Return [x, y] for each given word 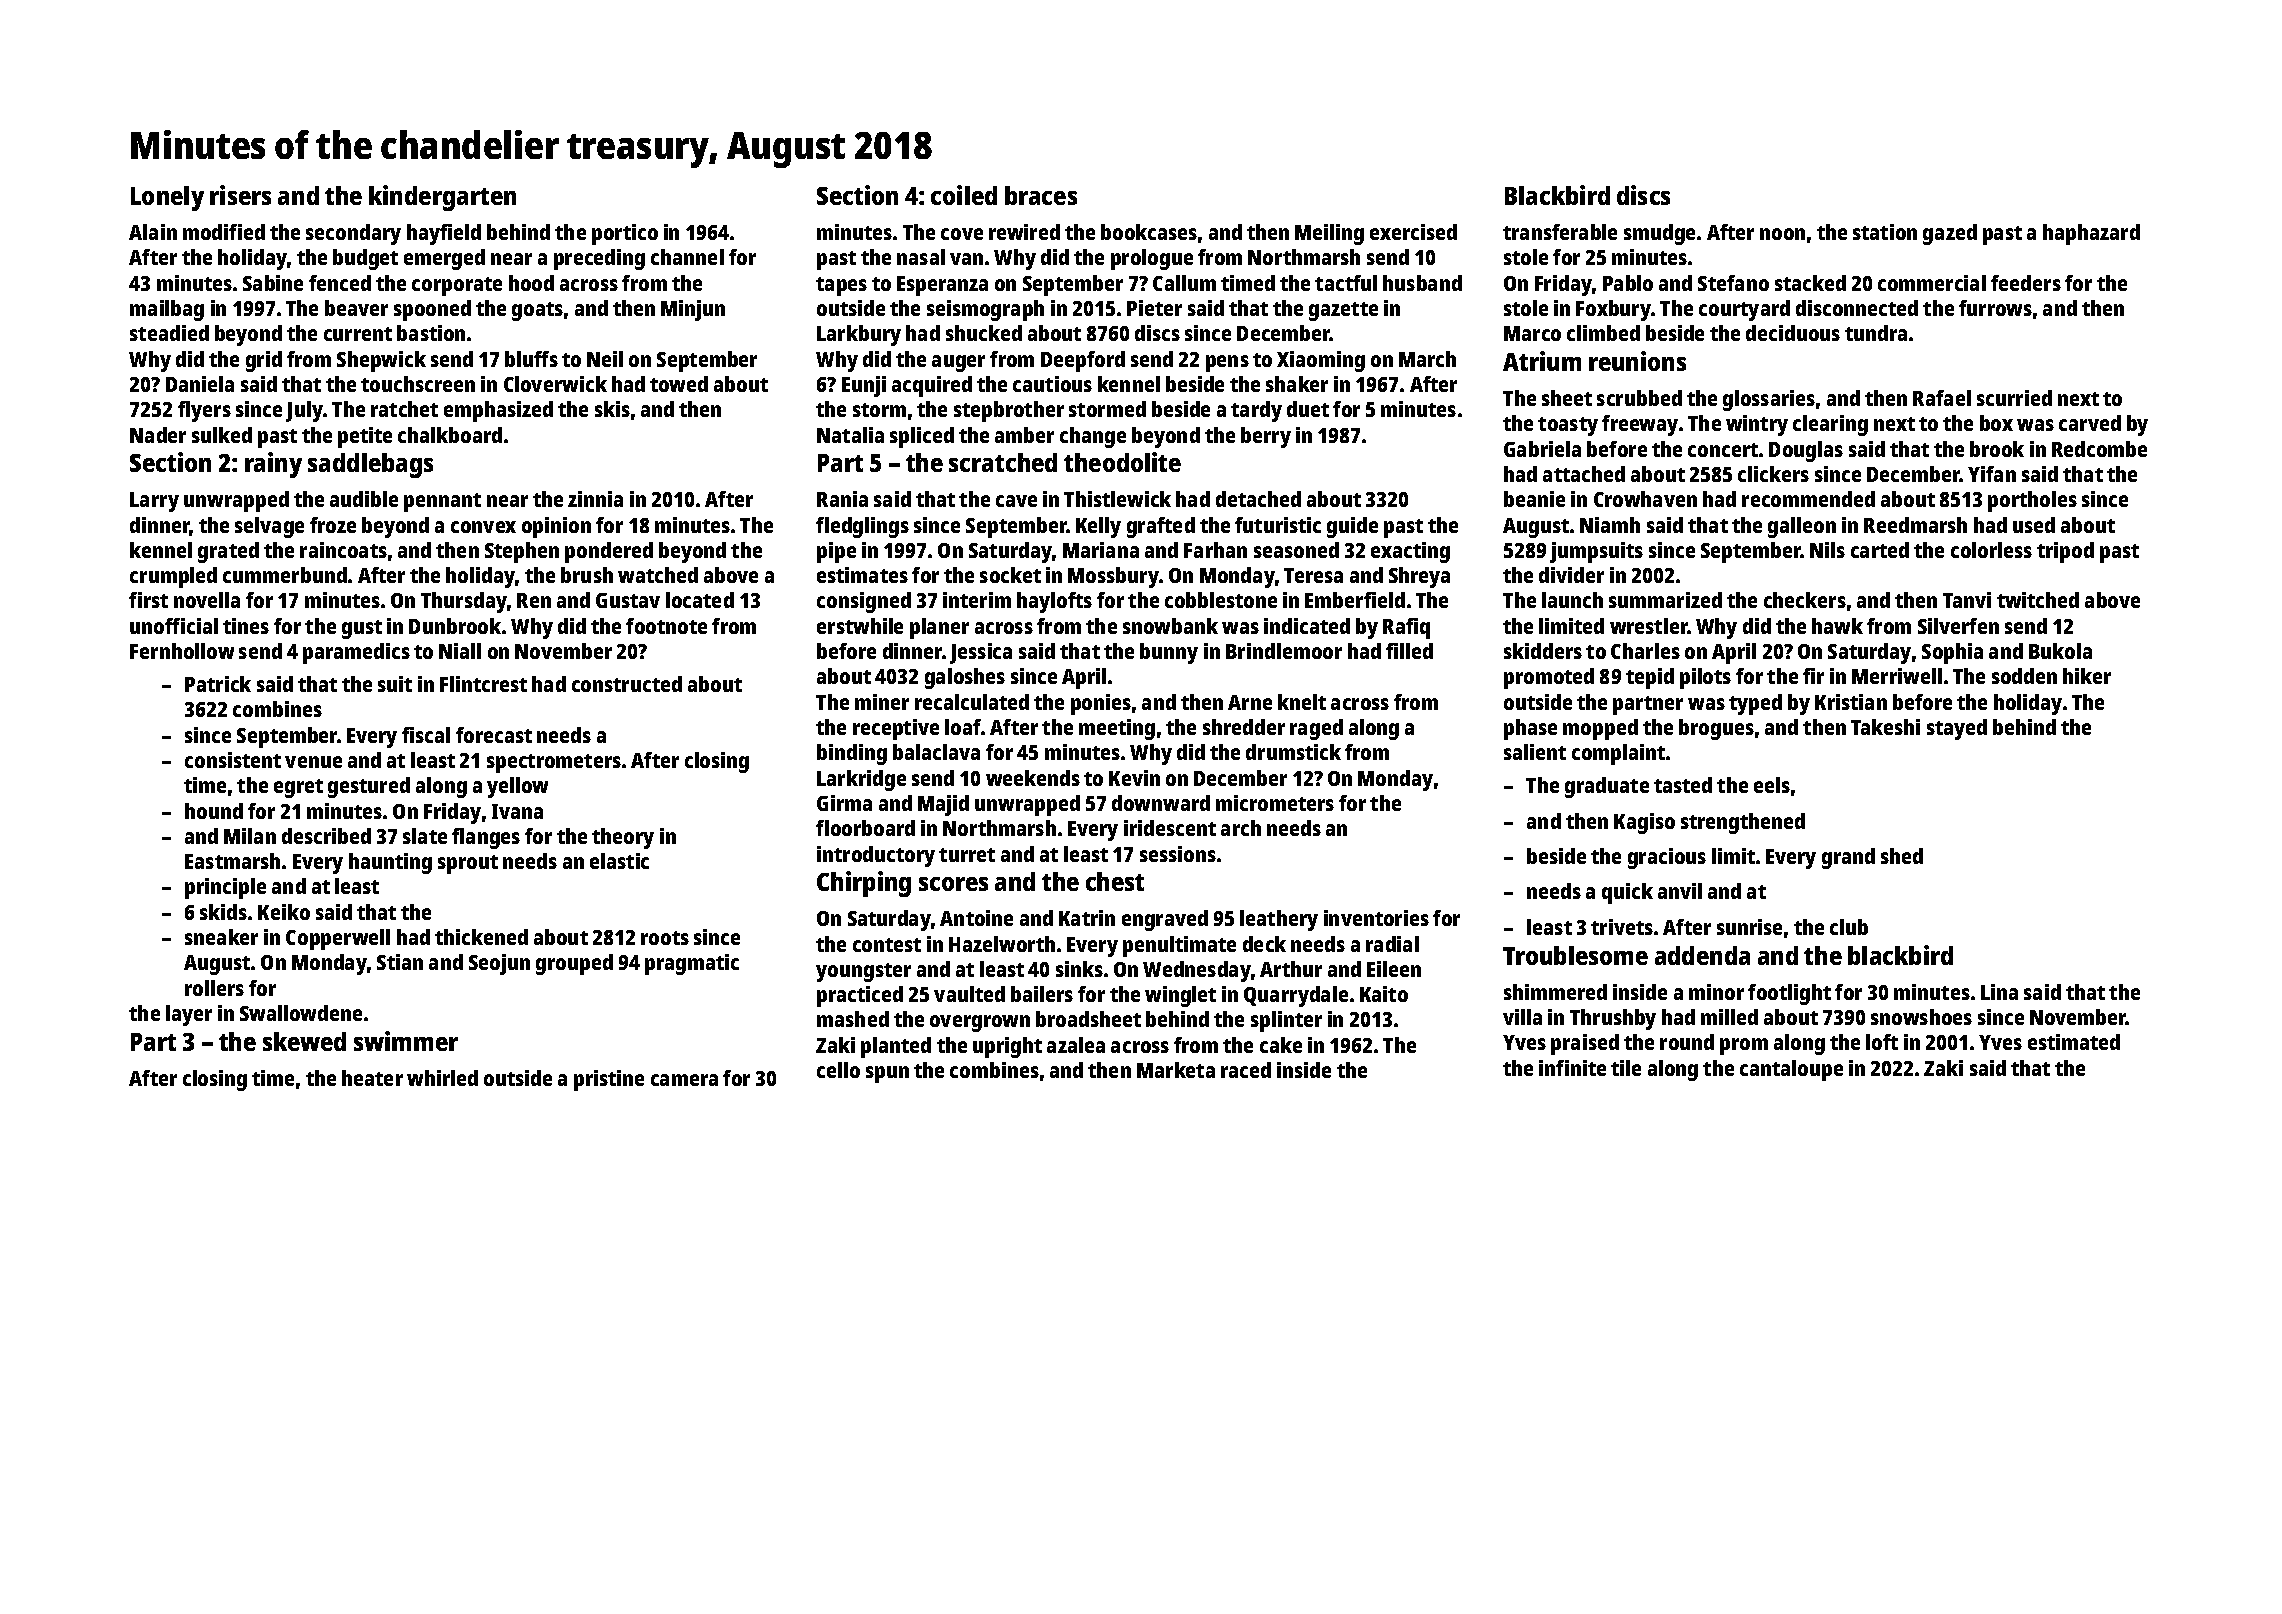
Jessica [981, 653]
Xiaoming [1321, 361]
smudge [1659, 234]
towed [679, 384]
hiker [2087, 676]
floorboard [865, 828]
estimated [2074, 1042]
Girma [844, 803]
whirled [442, 1078]
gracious [1667, 858]
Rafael [1942, 398]
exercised [1413, 232]
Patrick [218, 684]
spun [887, 1074]
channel [687, 257]
